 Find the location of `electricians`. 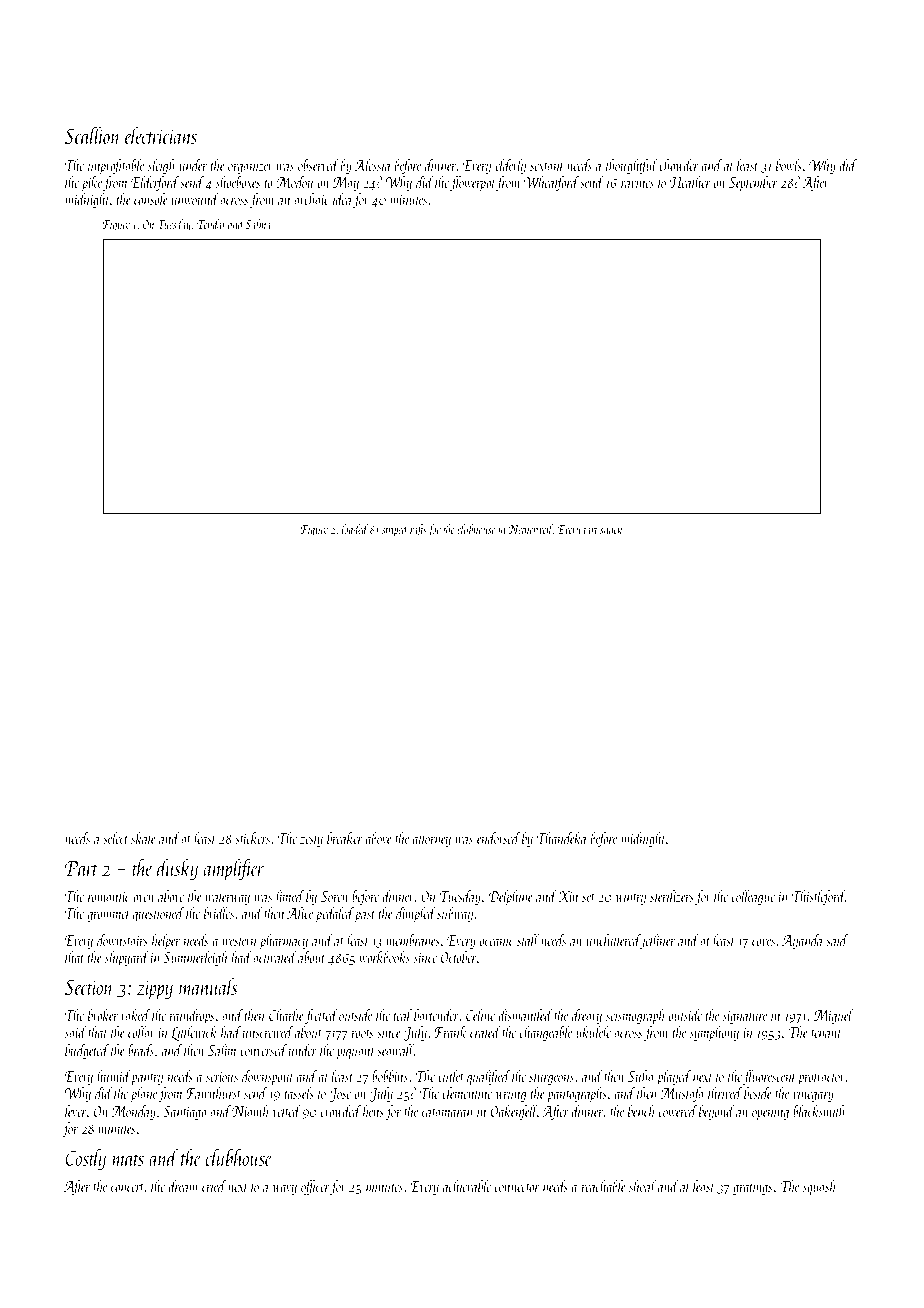

electricians is located at coordinates (161, 135).
